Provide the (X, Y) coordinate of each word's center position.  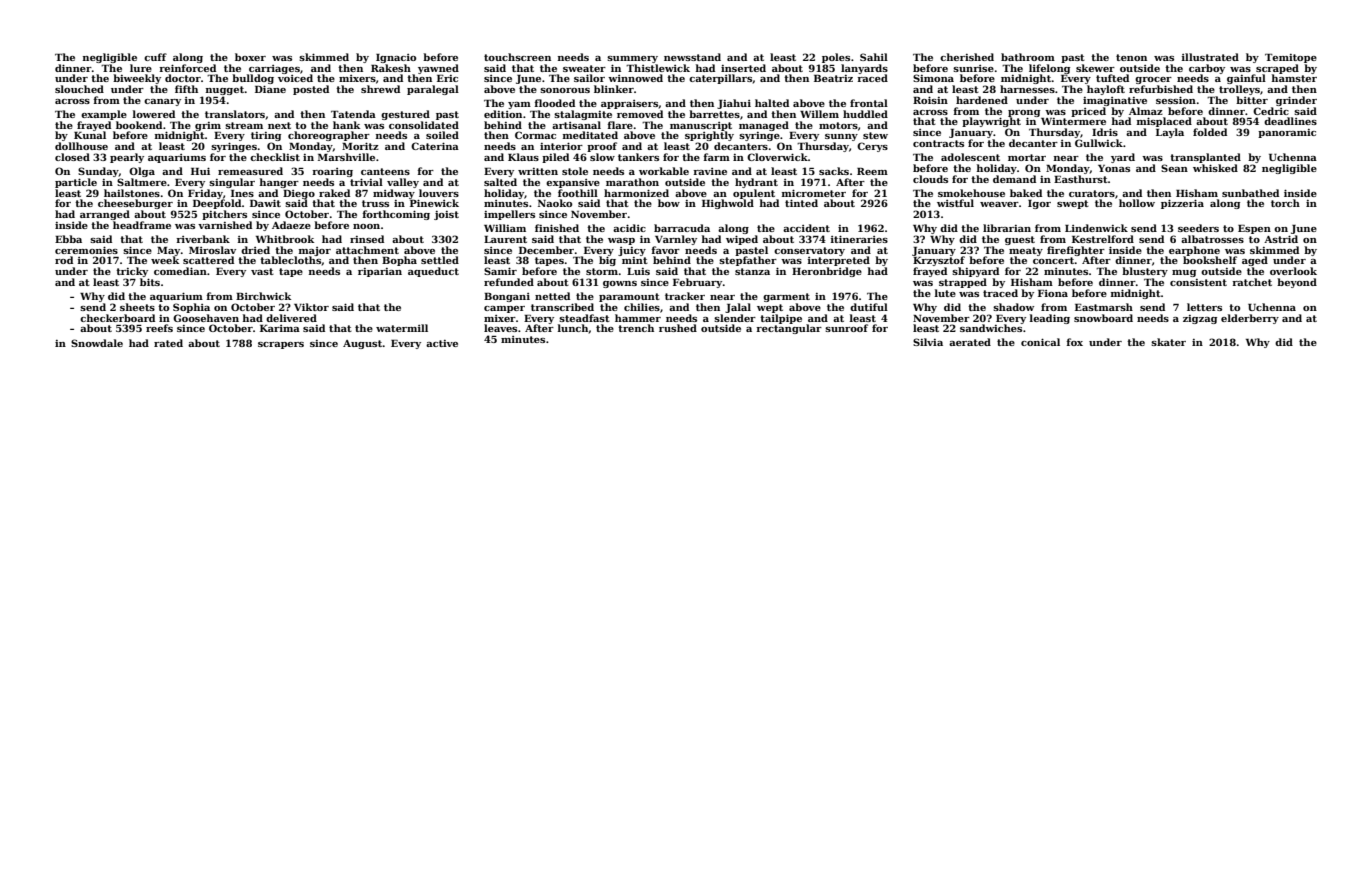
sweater (584, 68)
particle (76, 183)
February (697, 283)
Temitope (1291, 58)
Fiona (1053, 293)
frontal (869, 103)
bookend (139, 125)
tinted (801, 203)
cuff (155, 57)
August (363, 344)
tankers (638, 157)
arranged (105, 215)
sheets (137, 307)
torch (1285, 203)
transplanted (1205, 158)
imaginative (1115, 101)
